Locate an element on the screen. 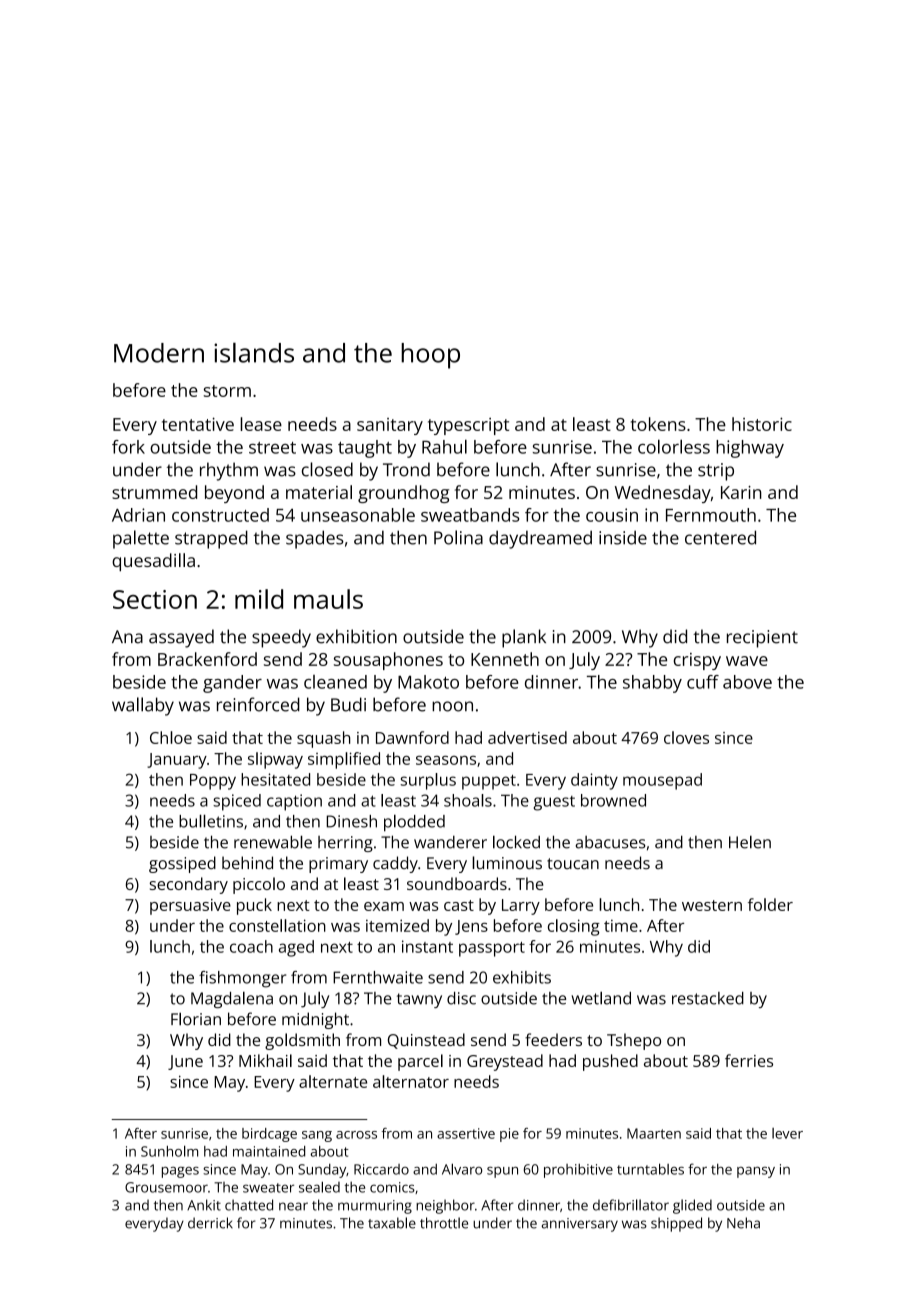 The height and width of the screenshot is (1308, 924). tokens is located at coordinates (658, 424).
